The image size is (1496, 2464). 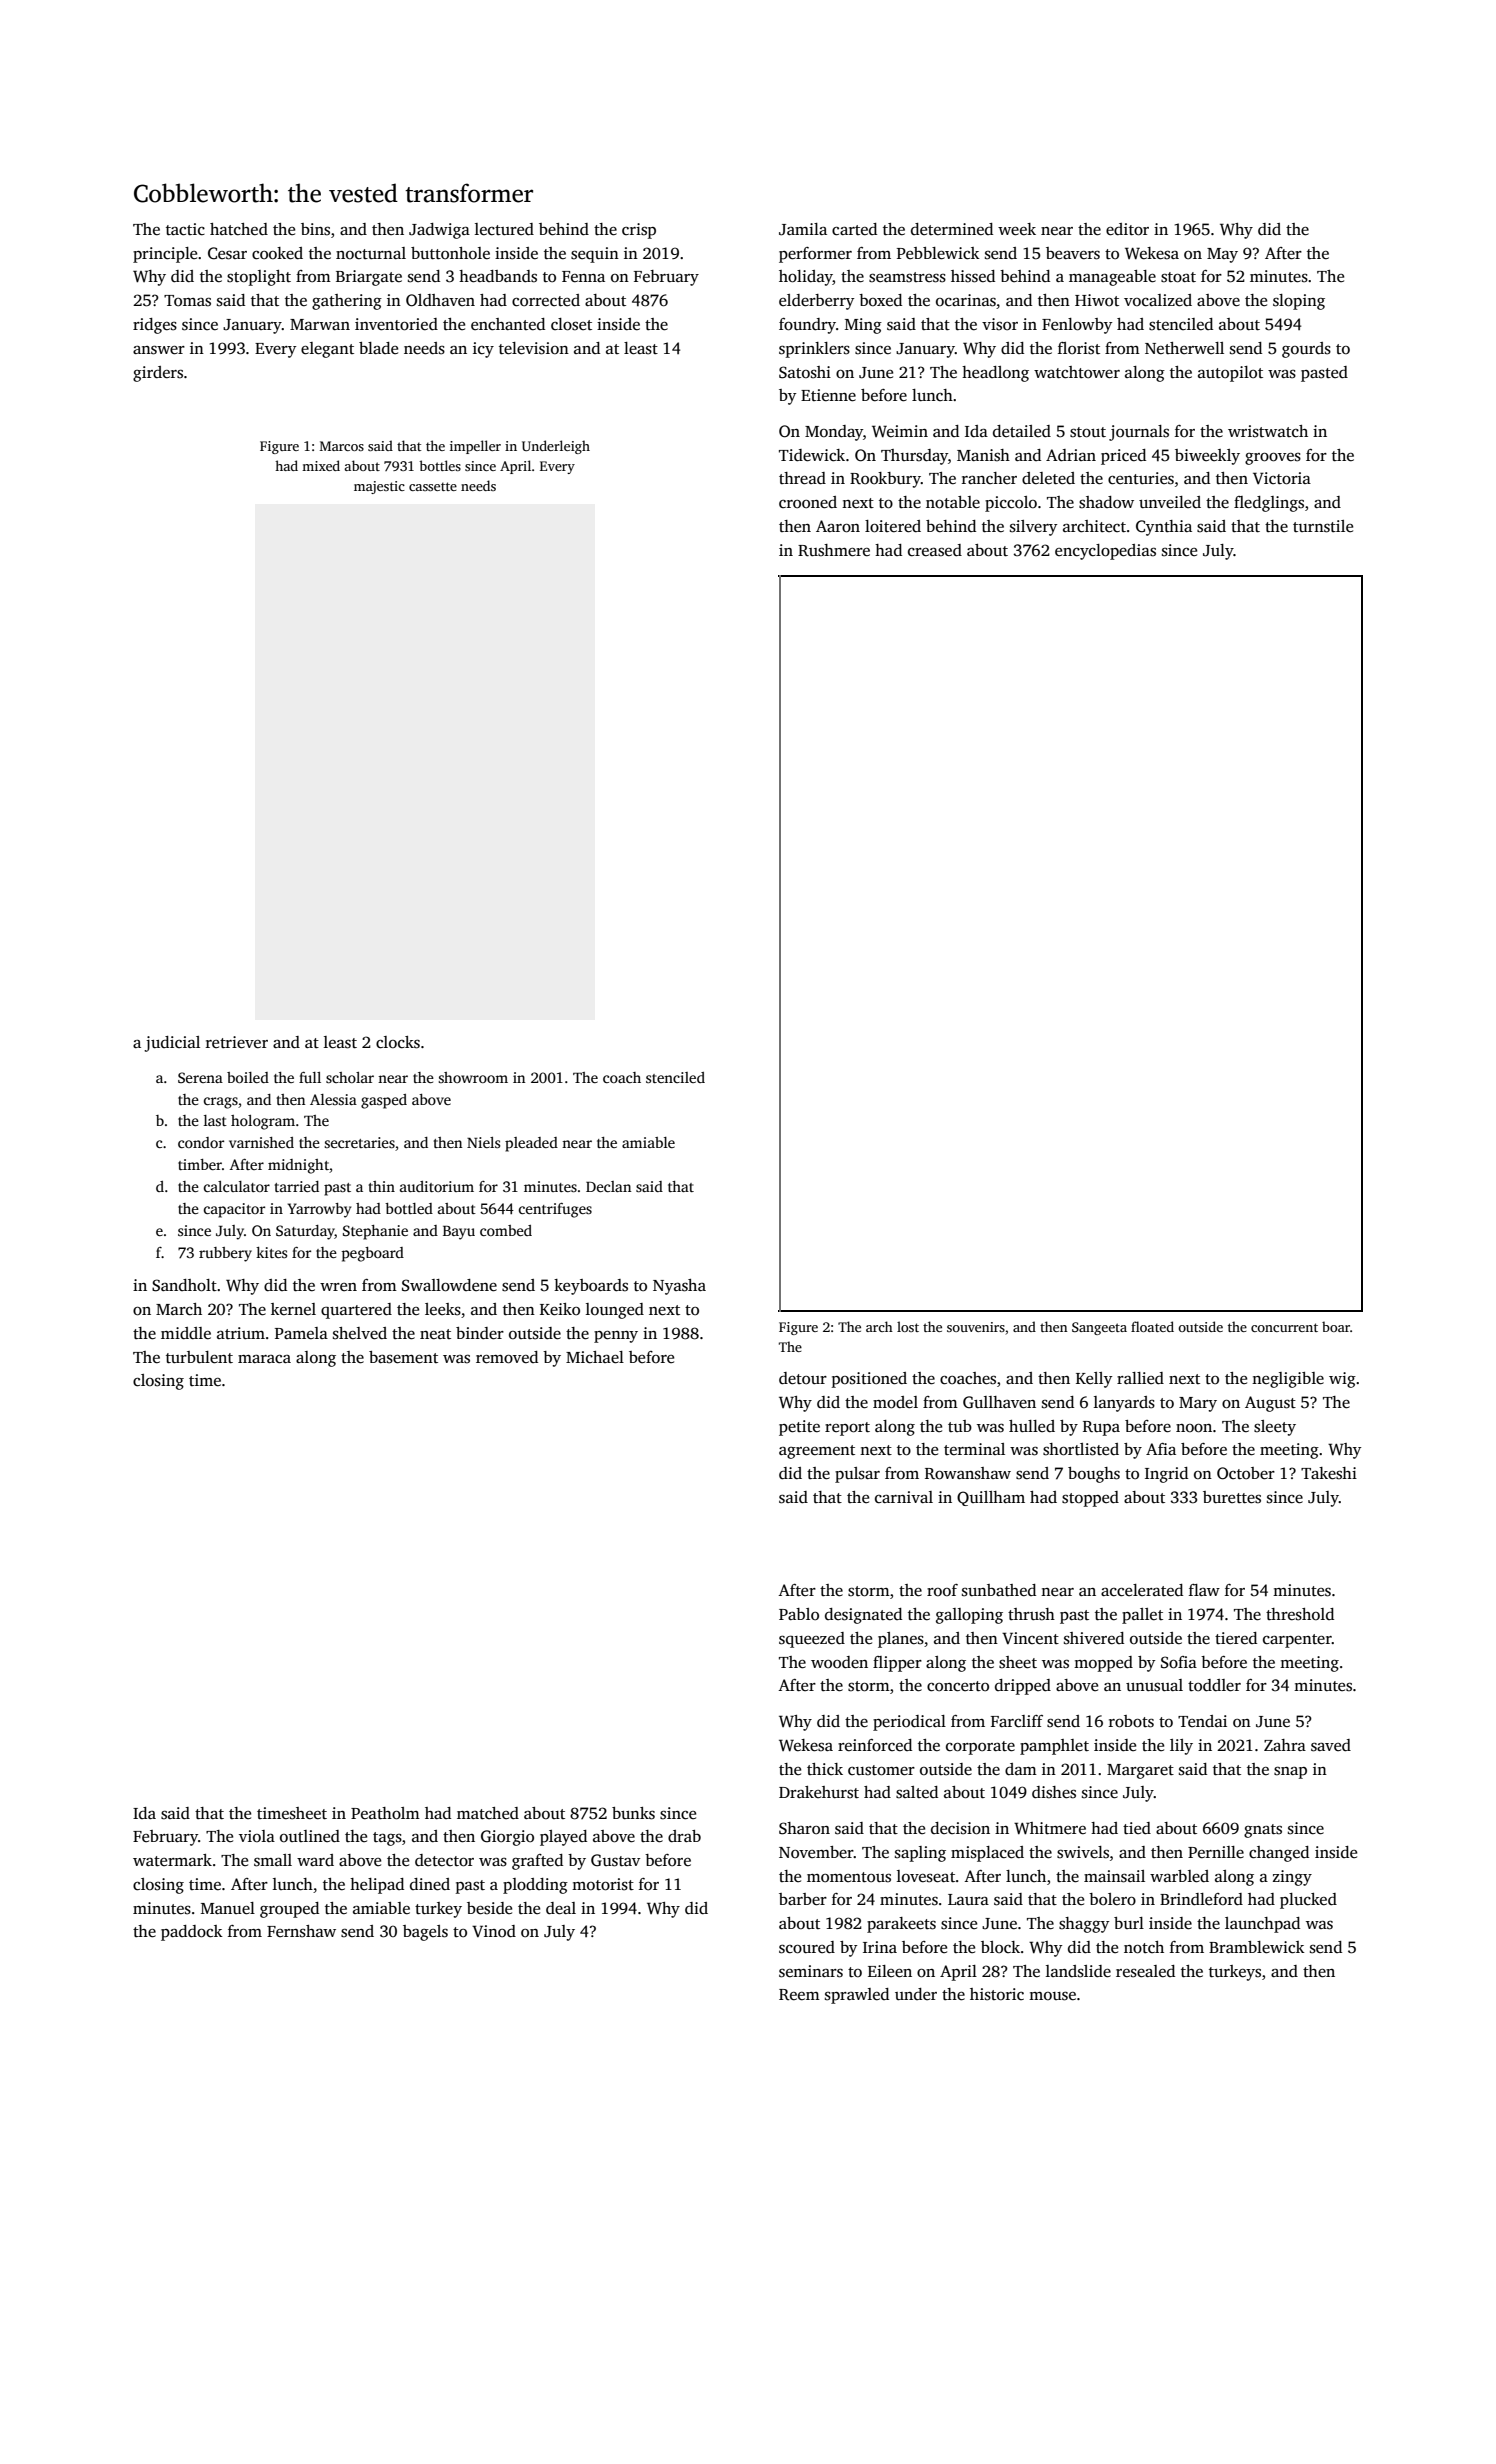 What do you see at coordinates (1323, 526) in the screenshot?
I see `turnstile` at bounding box center [1323, 526].
